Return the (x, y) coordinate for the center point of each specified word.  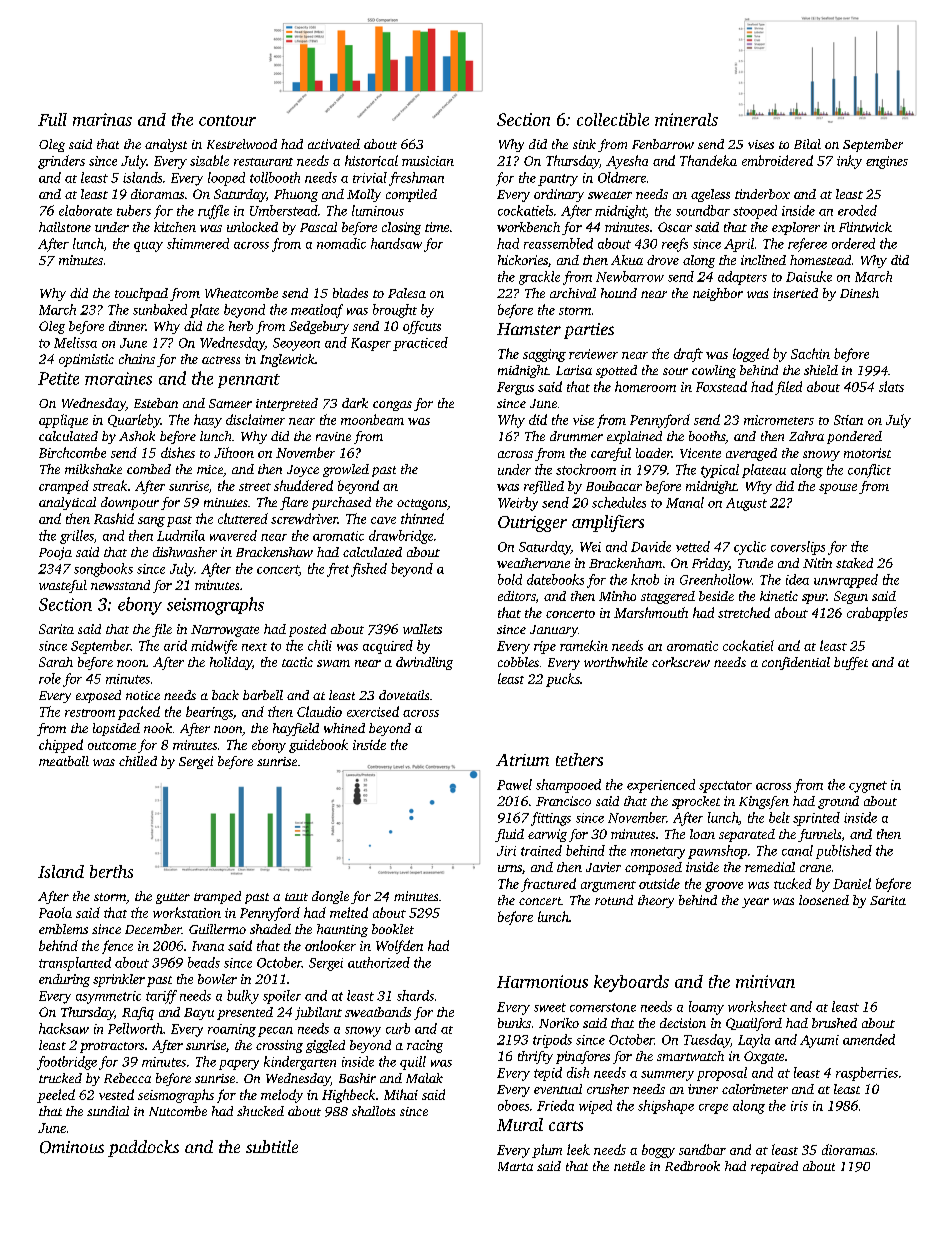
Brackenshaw (274, 552)
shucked (260, 1111)
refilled (544, 487)
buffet (851, 663)
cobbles (518, 662)
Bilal (807, 144)
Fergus (515, 388)
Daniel (852, 883)
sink (584, 144)
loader (654, 453)
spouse (838, 489)
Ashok (137, 436)
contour (227, 120)
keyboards (631, 983)
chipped (61, 746)
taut (296, 897)
